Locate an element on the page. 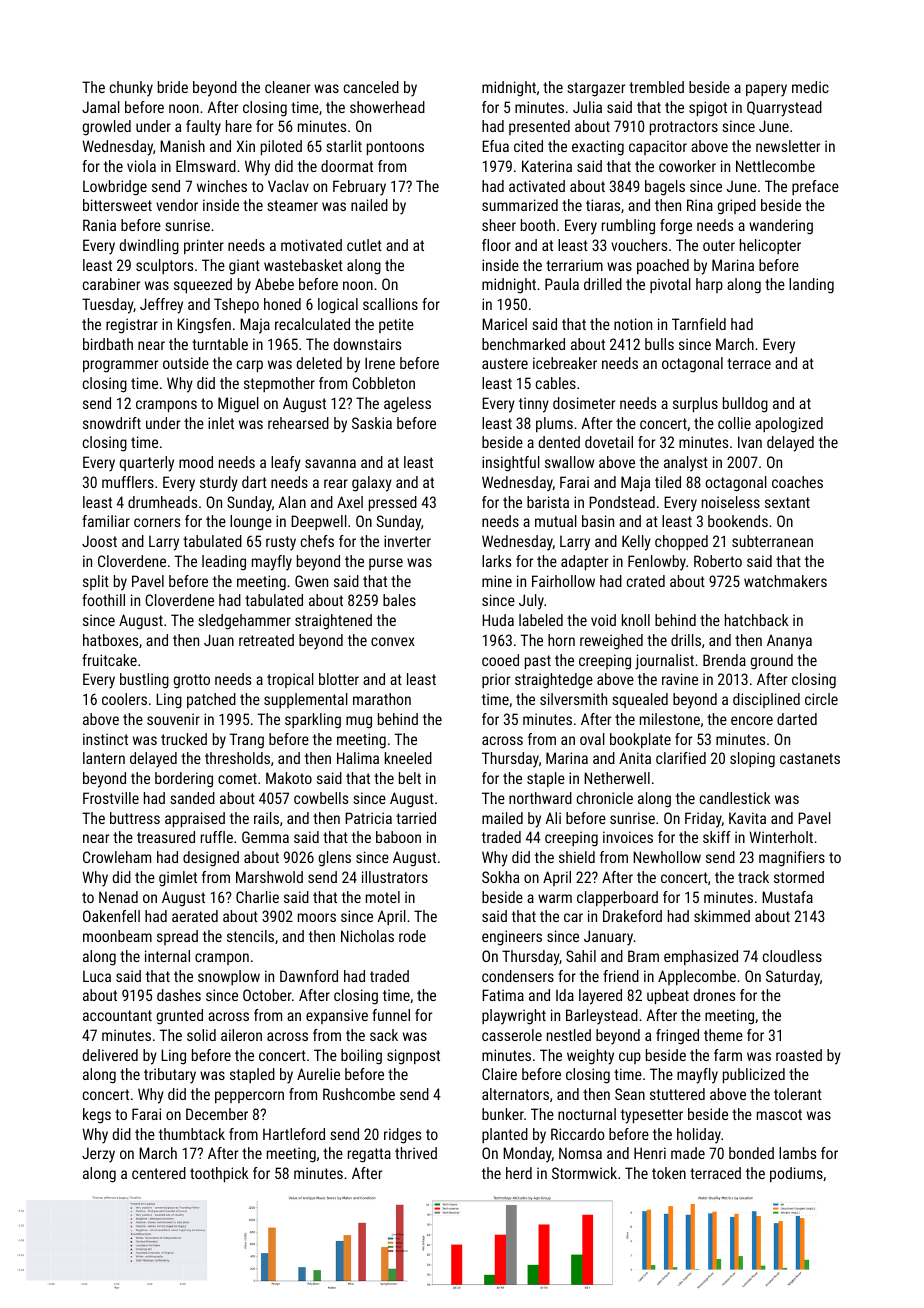  grotto is located at coordinates (192, 681).
